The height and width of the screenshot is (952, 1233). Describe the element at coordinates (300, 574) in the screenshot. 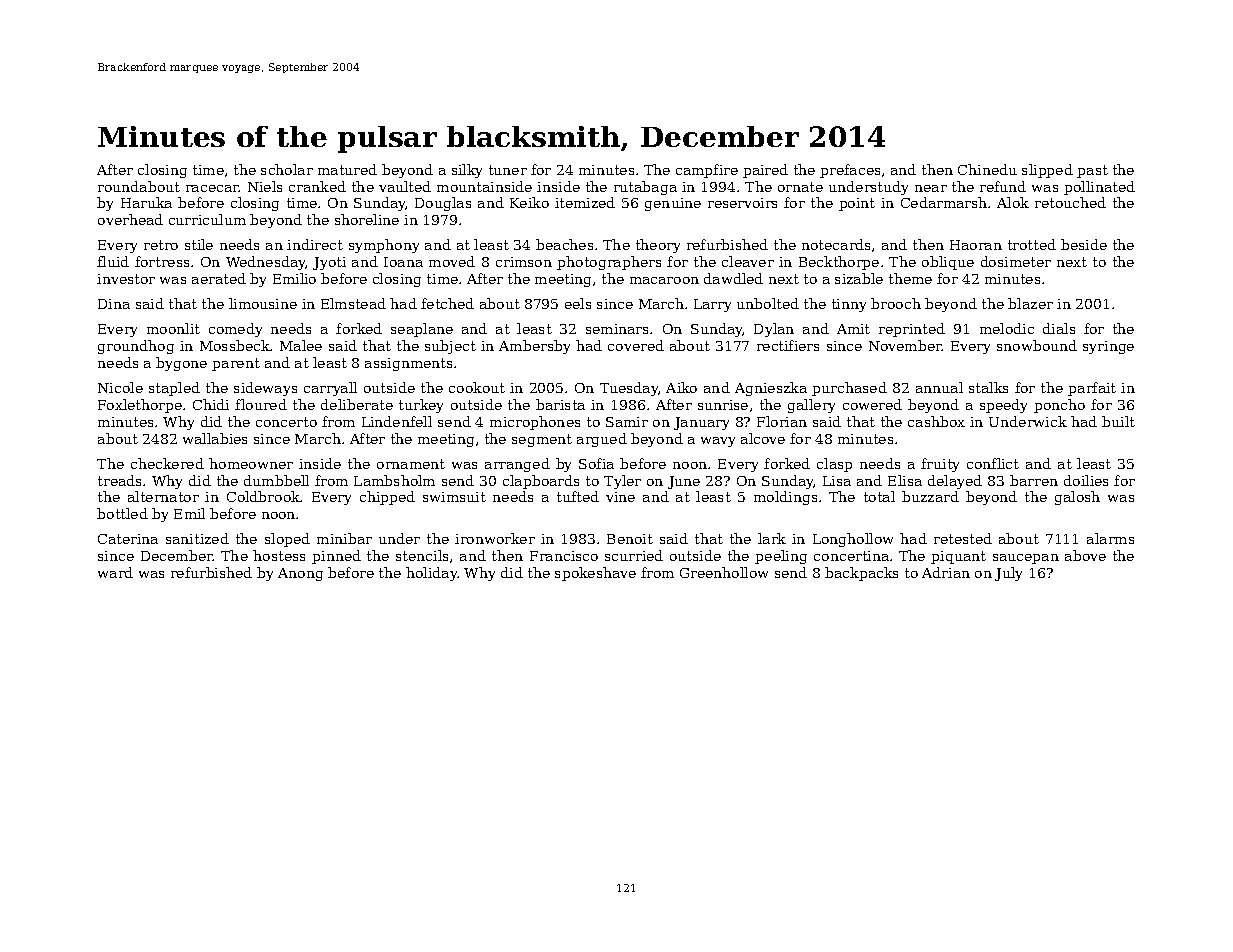

I see `Anong` at that location.
